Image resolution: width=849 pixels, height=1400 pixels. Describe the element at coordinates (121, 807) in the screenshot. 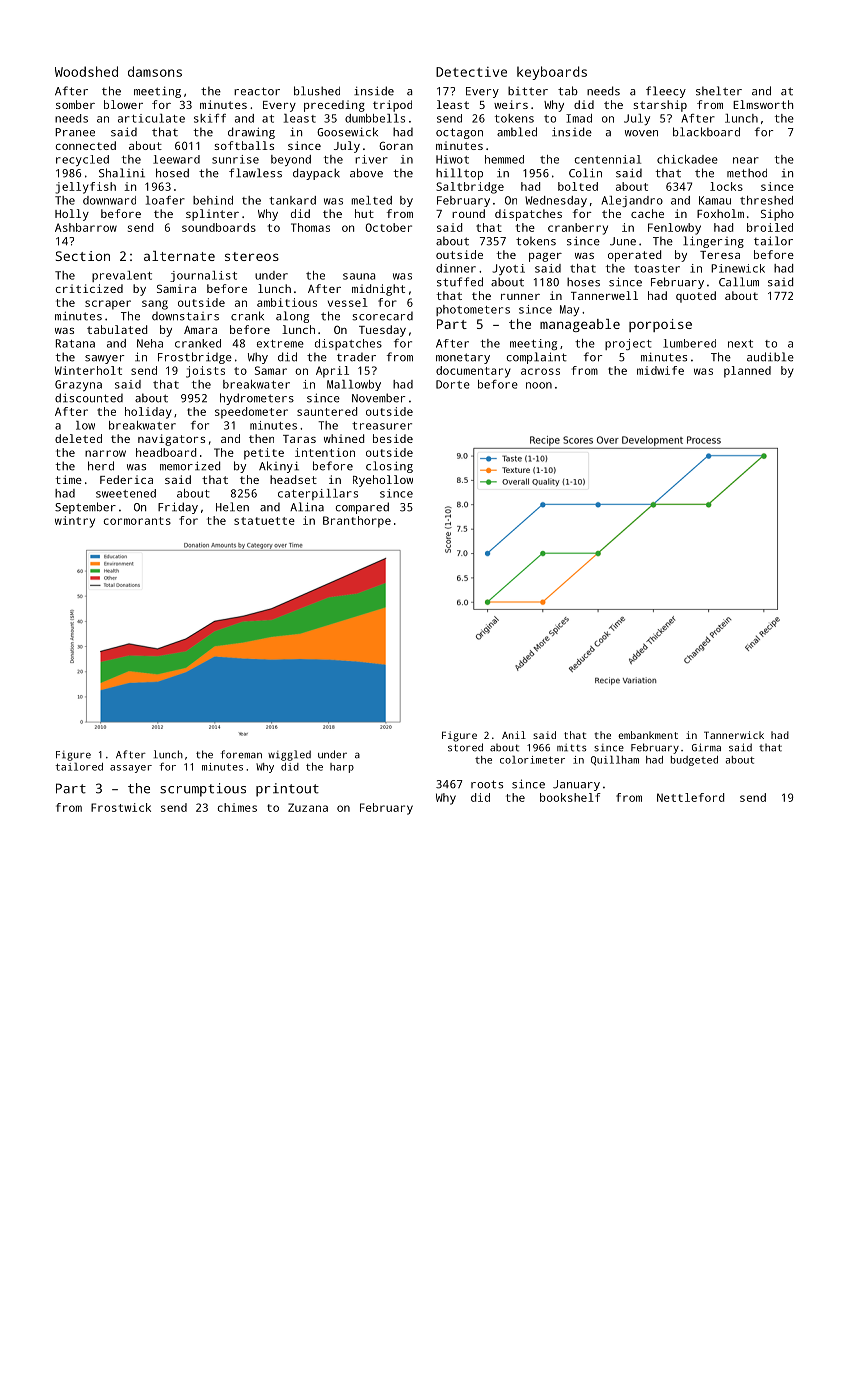

I see `Frostwick` at that location.
